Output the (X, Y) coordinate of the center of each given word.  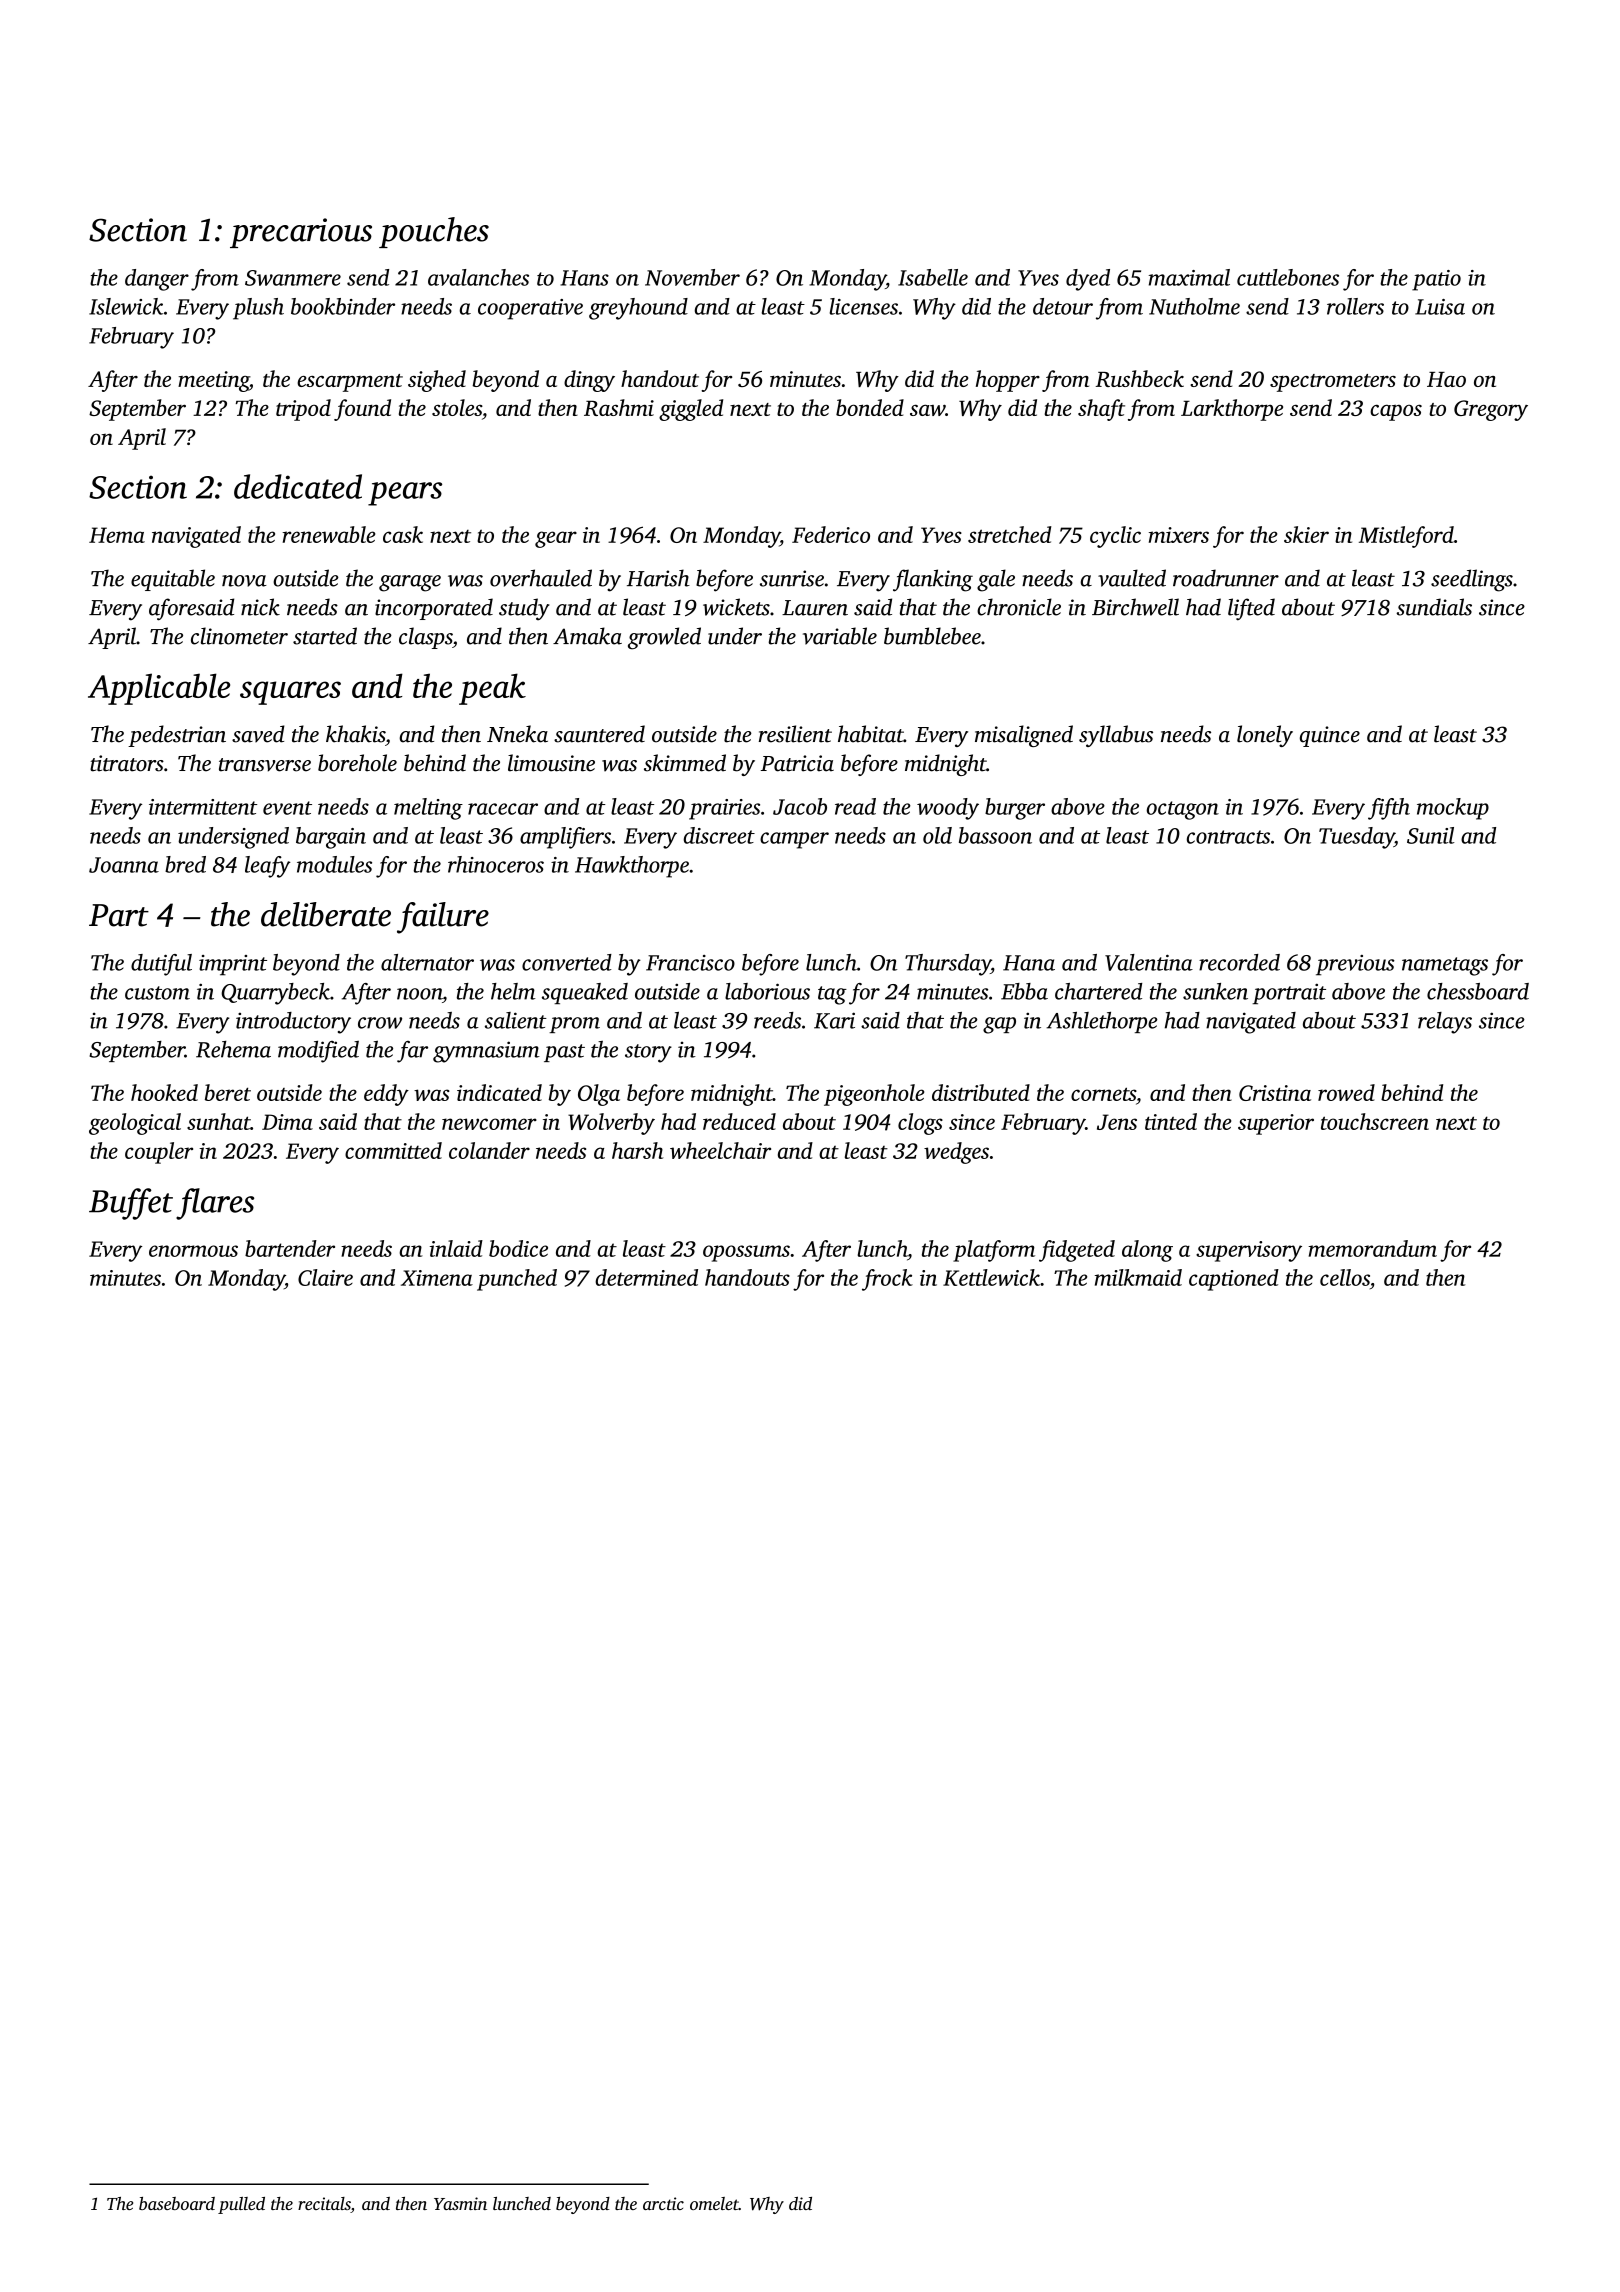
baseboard (177, 2203)
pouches (434, 232)
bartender (290, 1248)
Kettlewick (991, 1277)
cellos (1345, 1277)
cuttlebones (1288, 277)
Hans (584, 278)
